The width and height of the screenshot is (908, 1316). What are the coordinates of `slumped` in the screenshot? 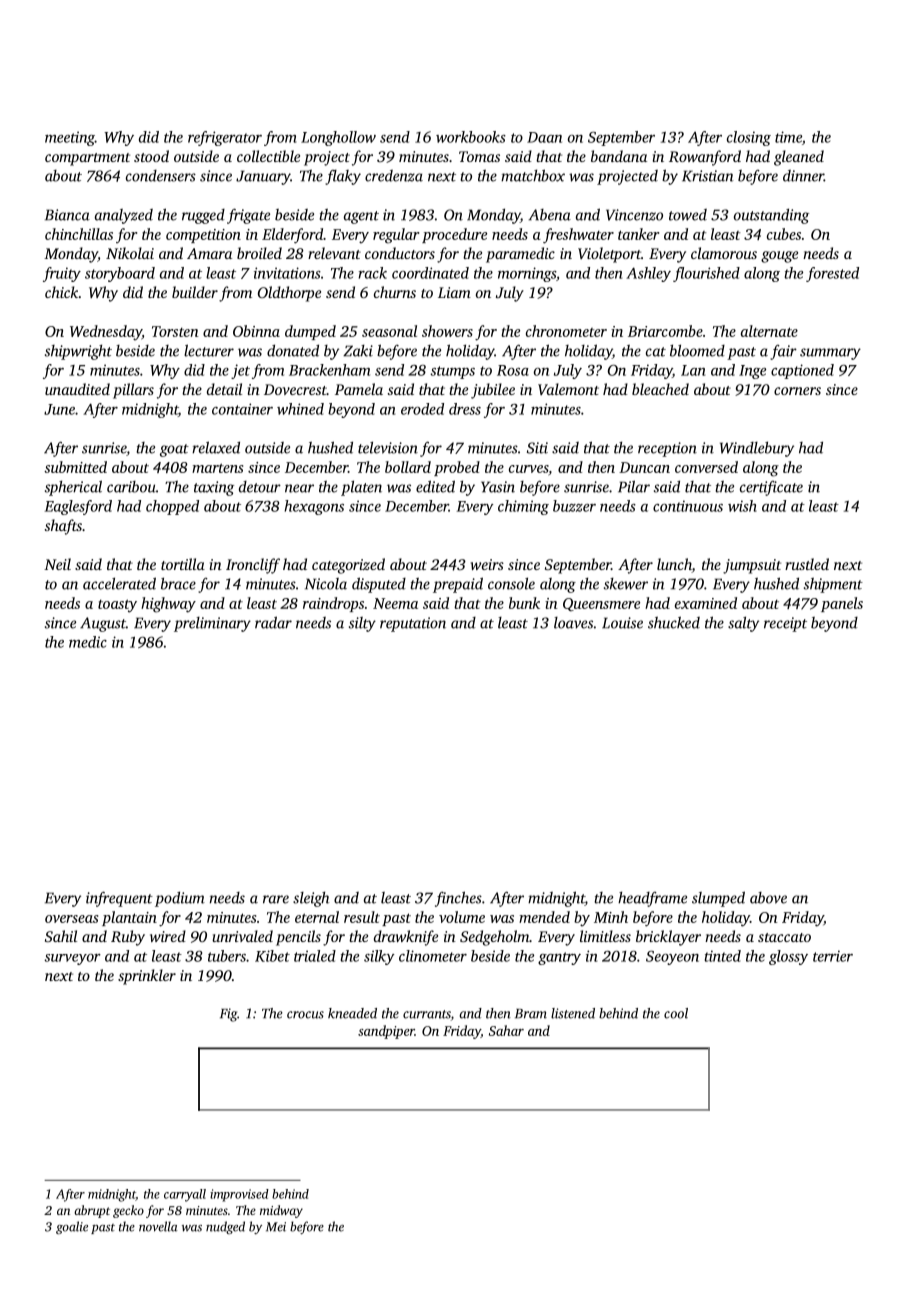 It's located at (718, 899).
